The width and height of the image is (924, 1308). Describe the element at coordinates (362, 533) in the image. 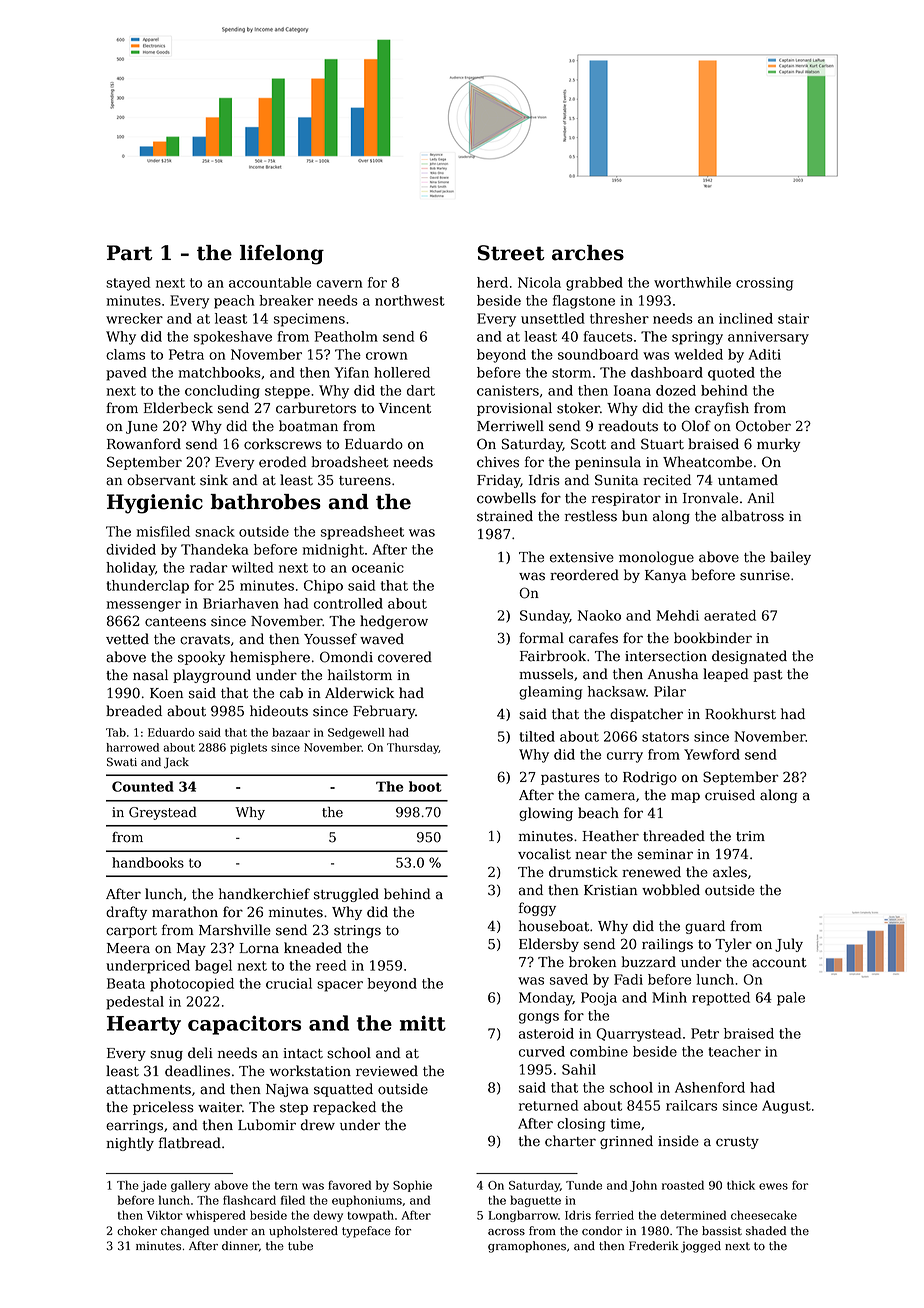

I see `spreadsheet` at that location.
